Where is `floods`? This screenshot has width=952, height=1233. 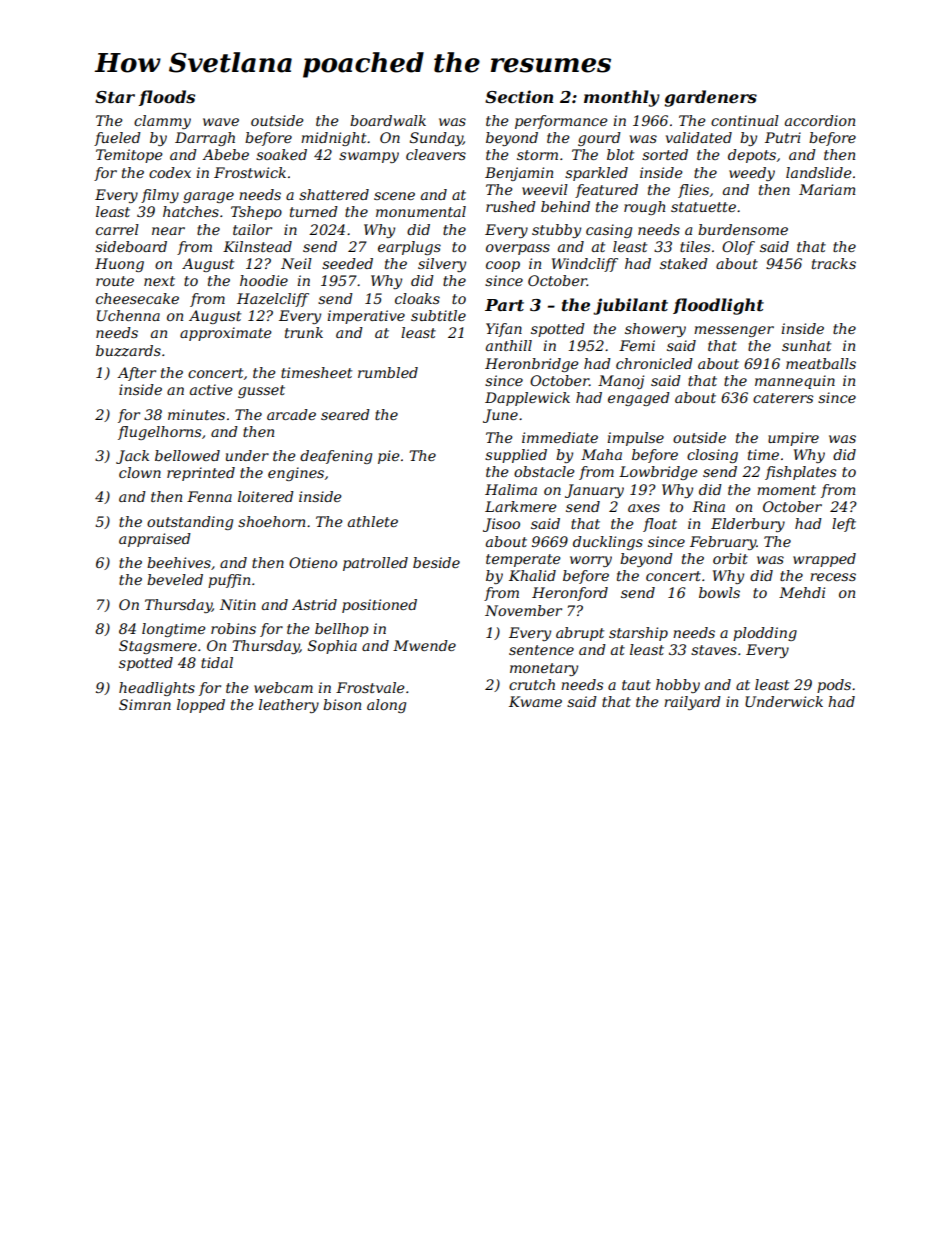
floods is located at coordinates (167, 98).
